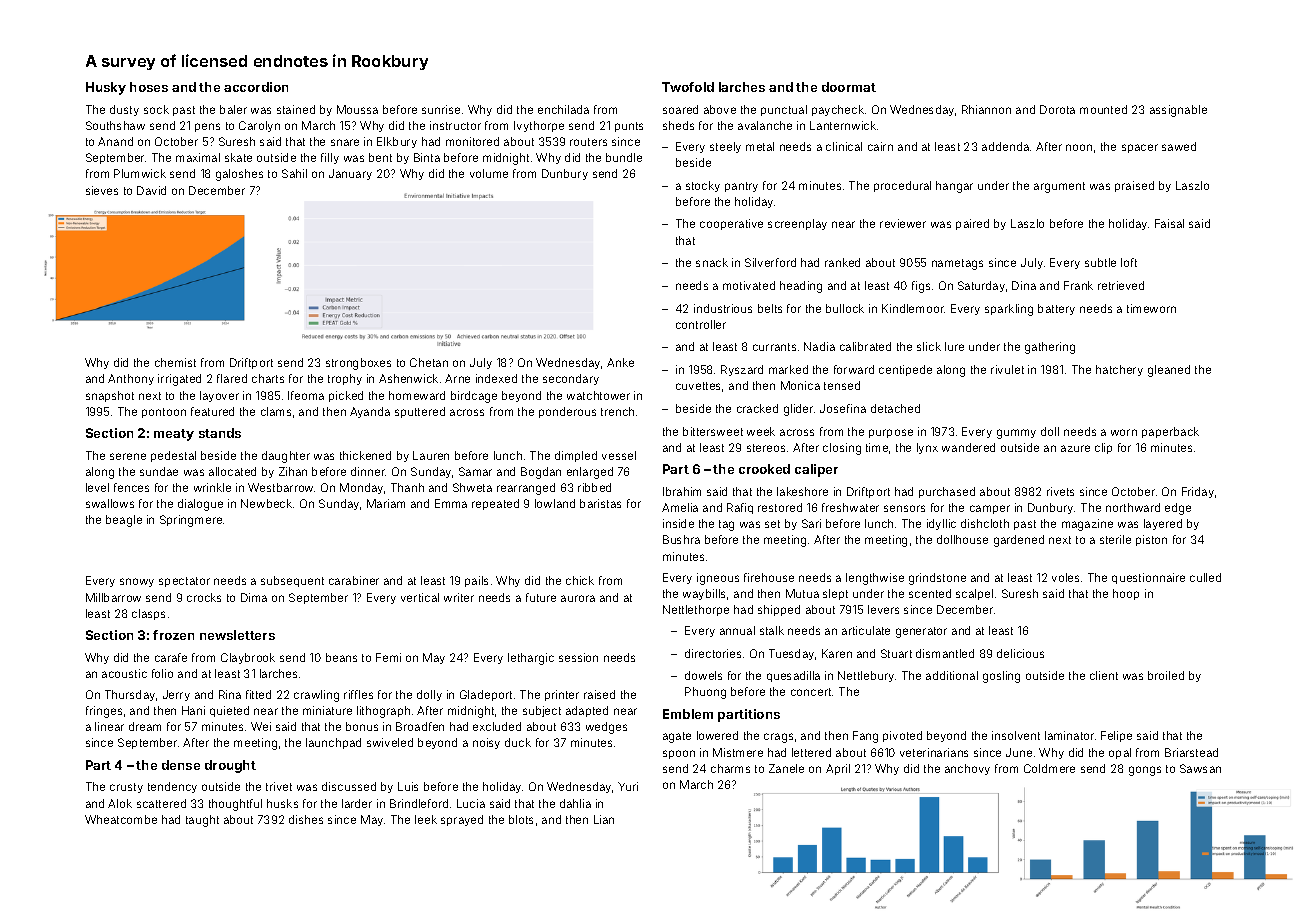  Describe the element at coordinates (849, 87) in the screenshot. I see `doormat` at that location.
